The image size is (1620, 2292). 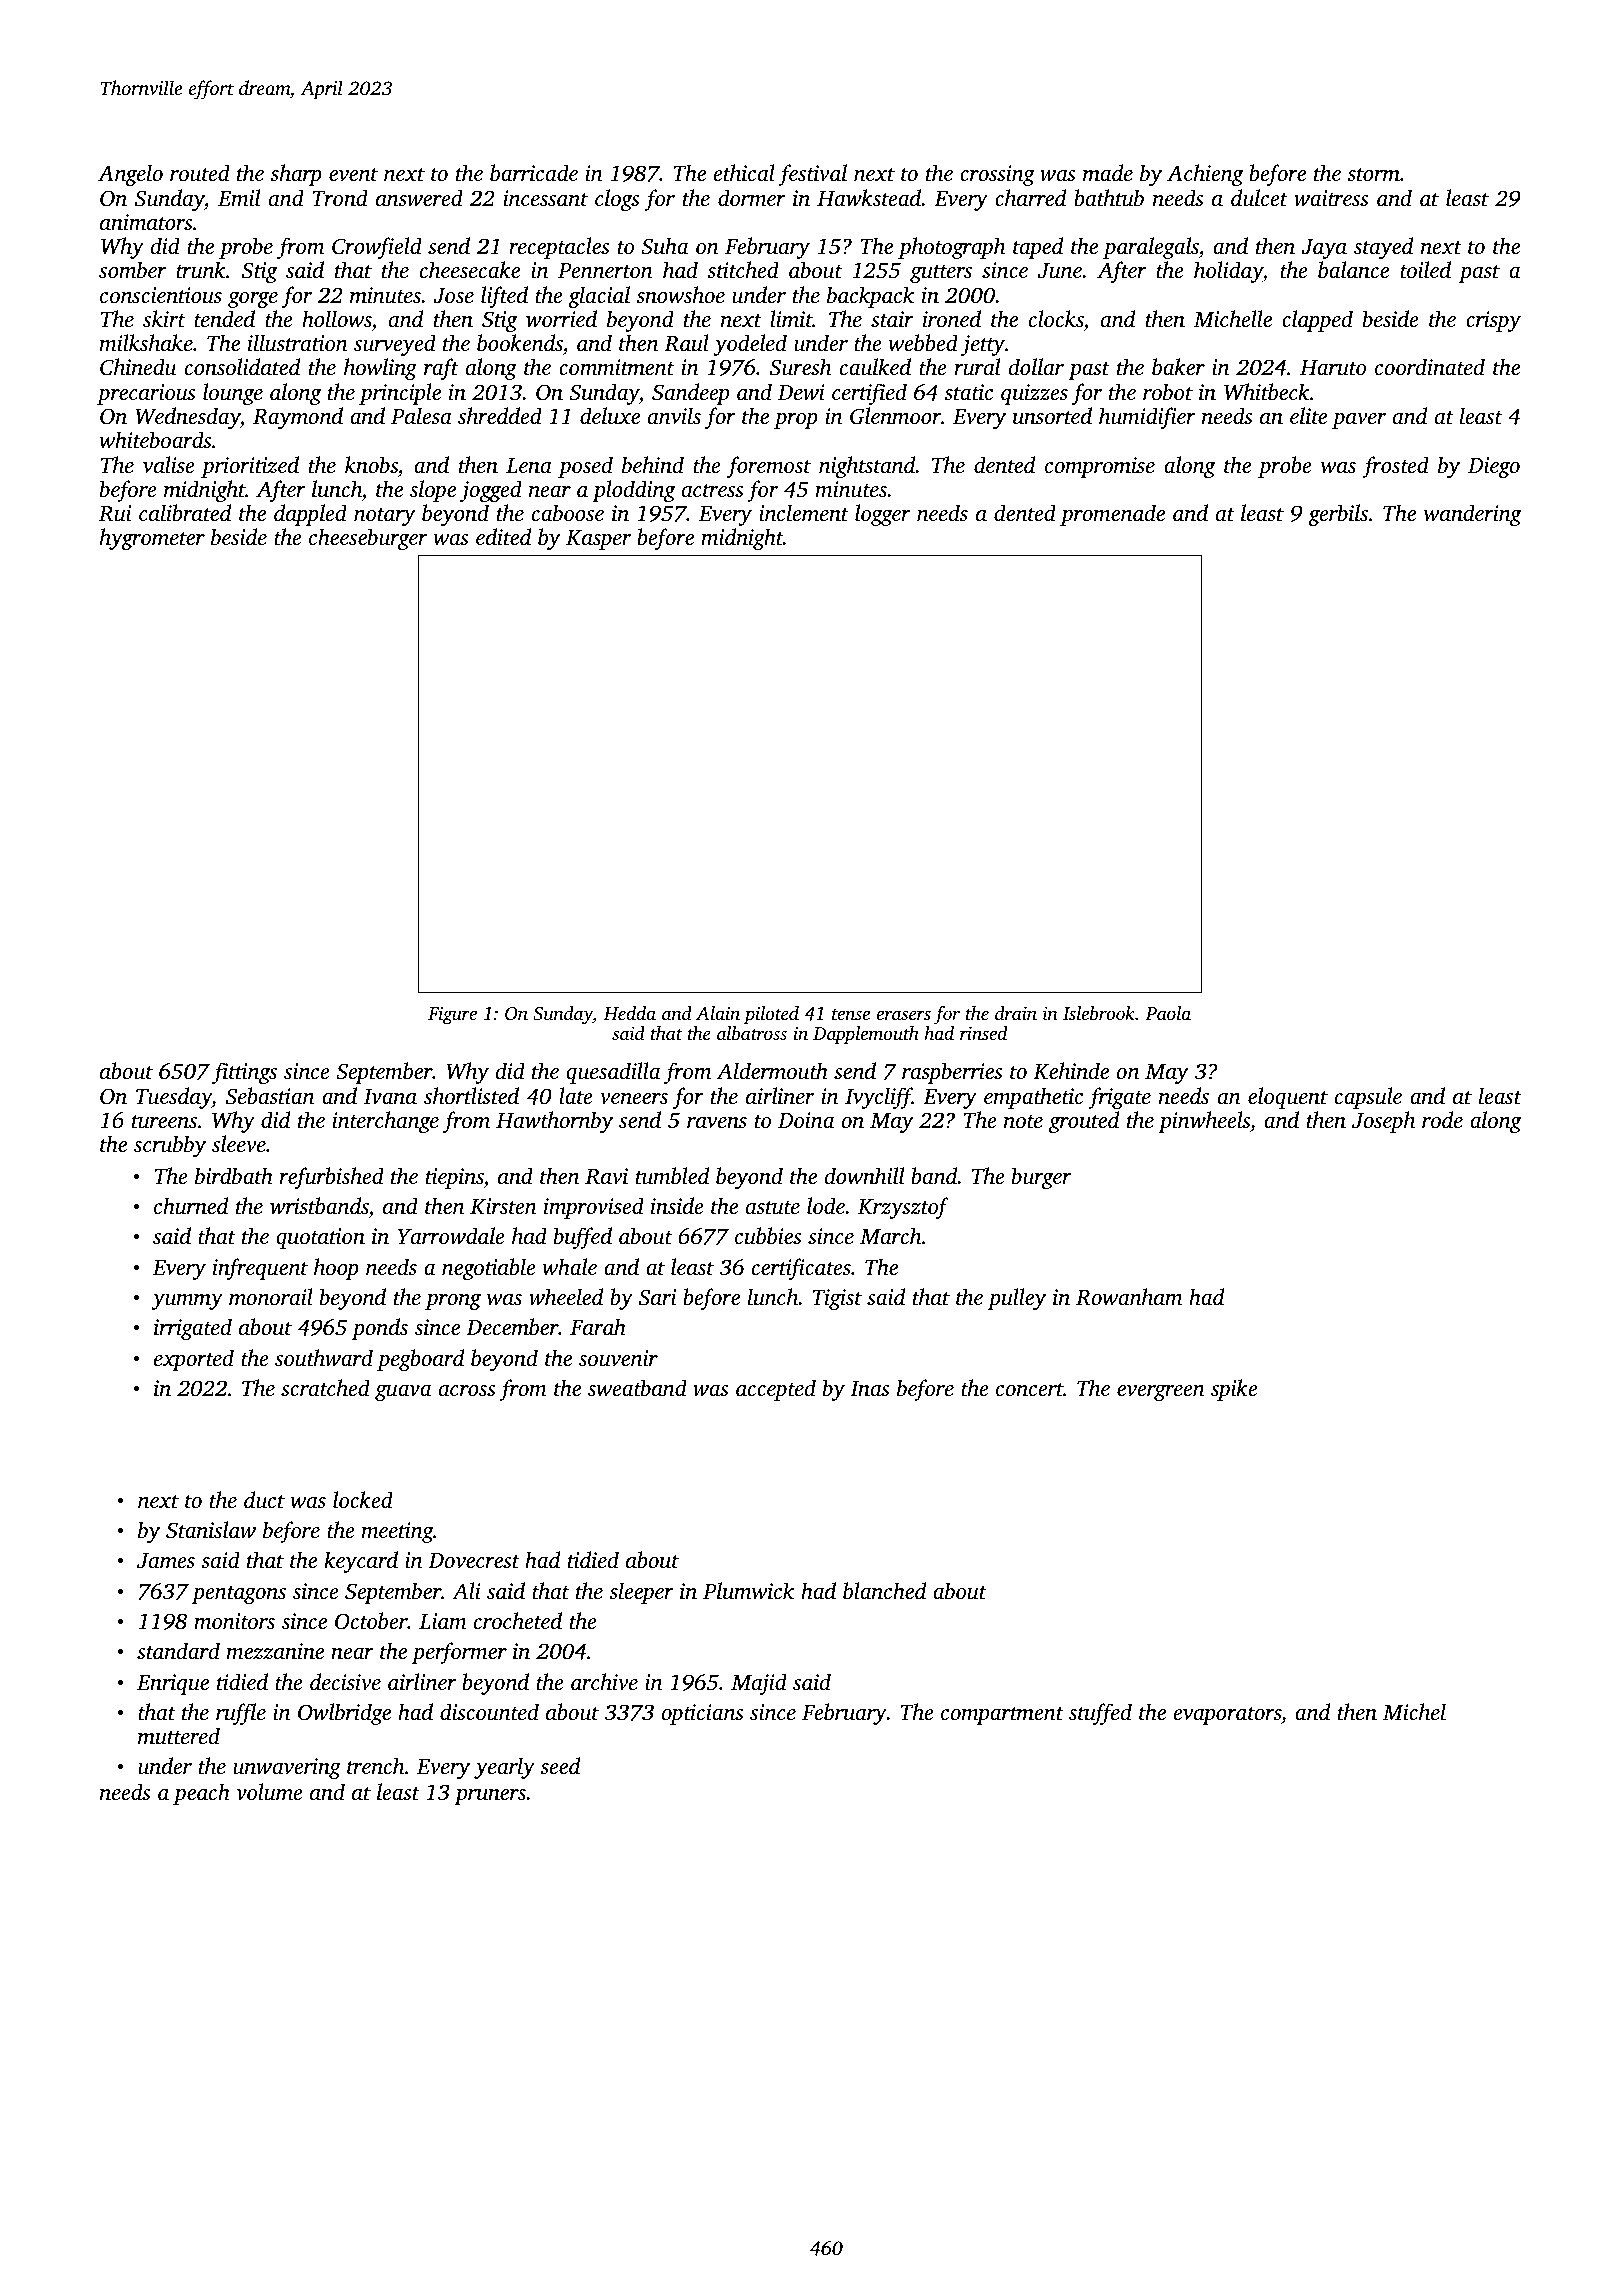 What do you see at coordinates (471, 1095) in the page?
I see `shortlisted` at bounding box center [471, 1095].
